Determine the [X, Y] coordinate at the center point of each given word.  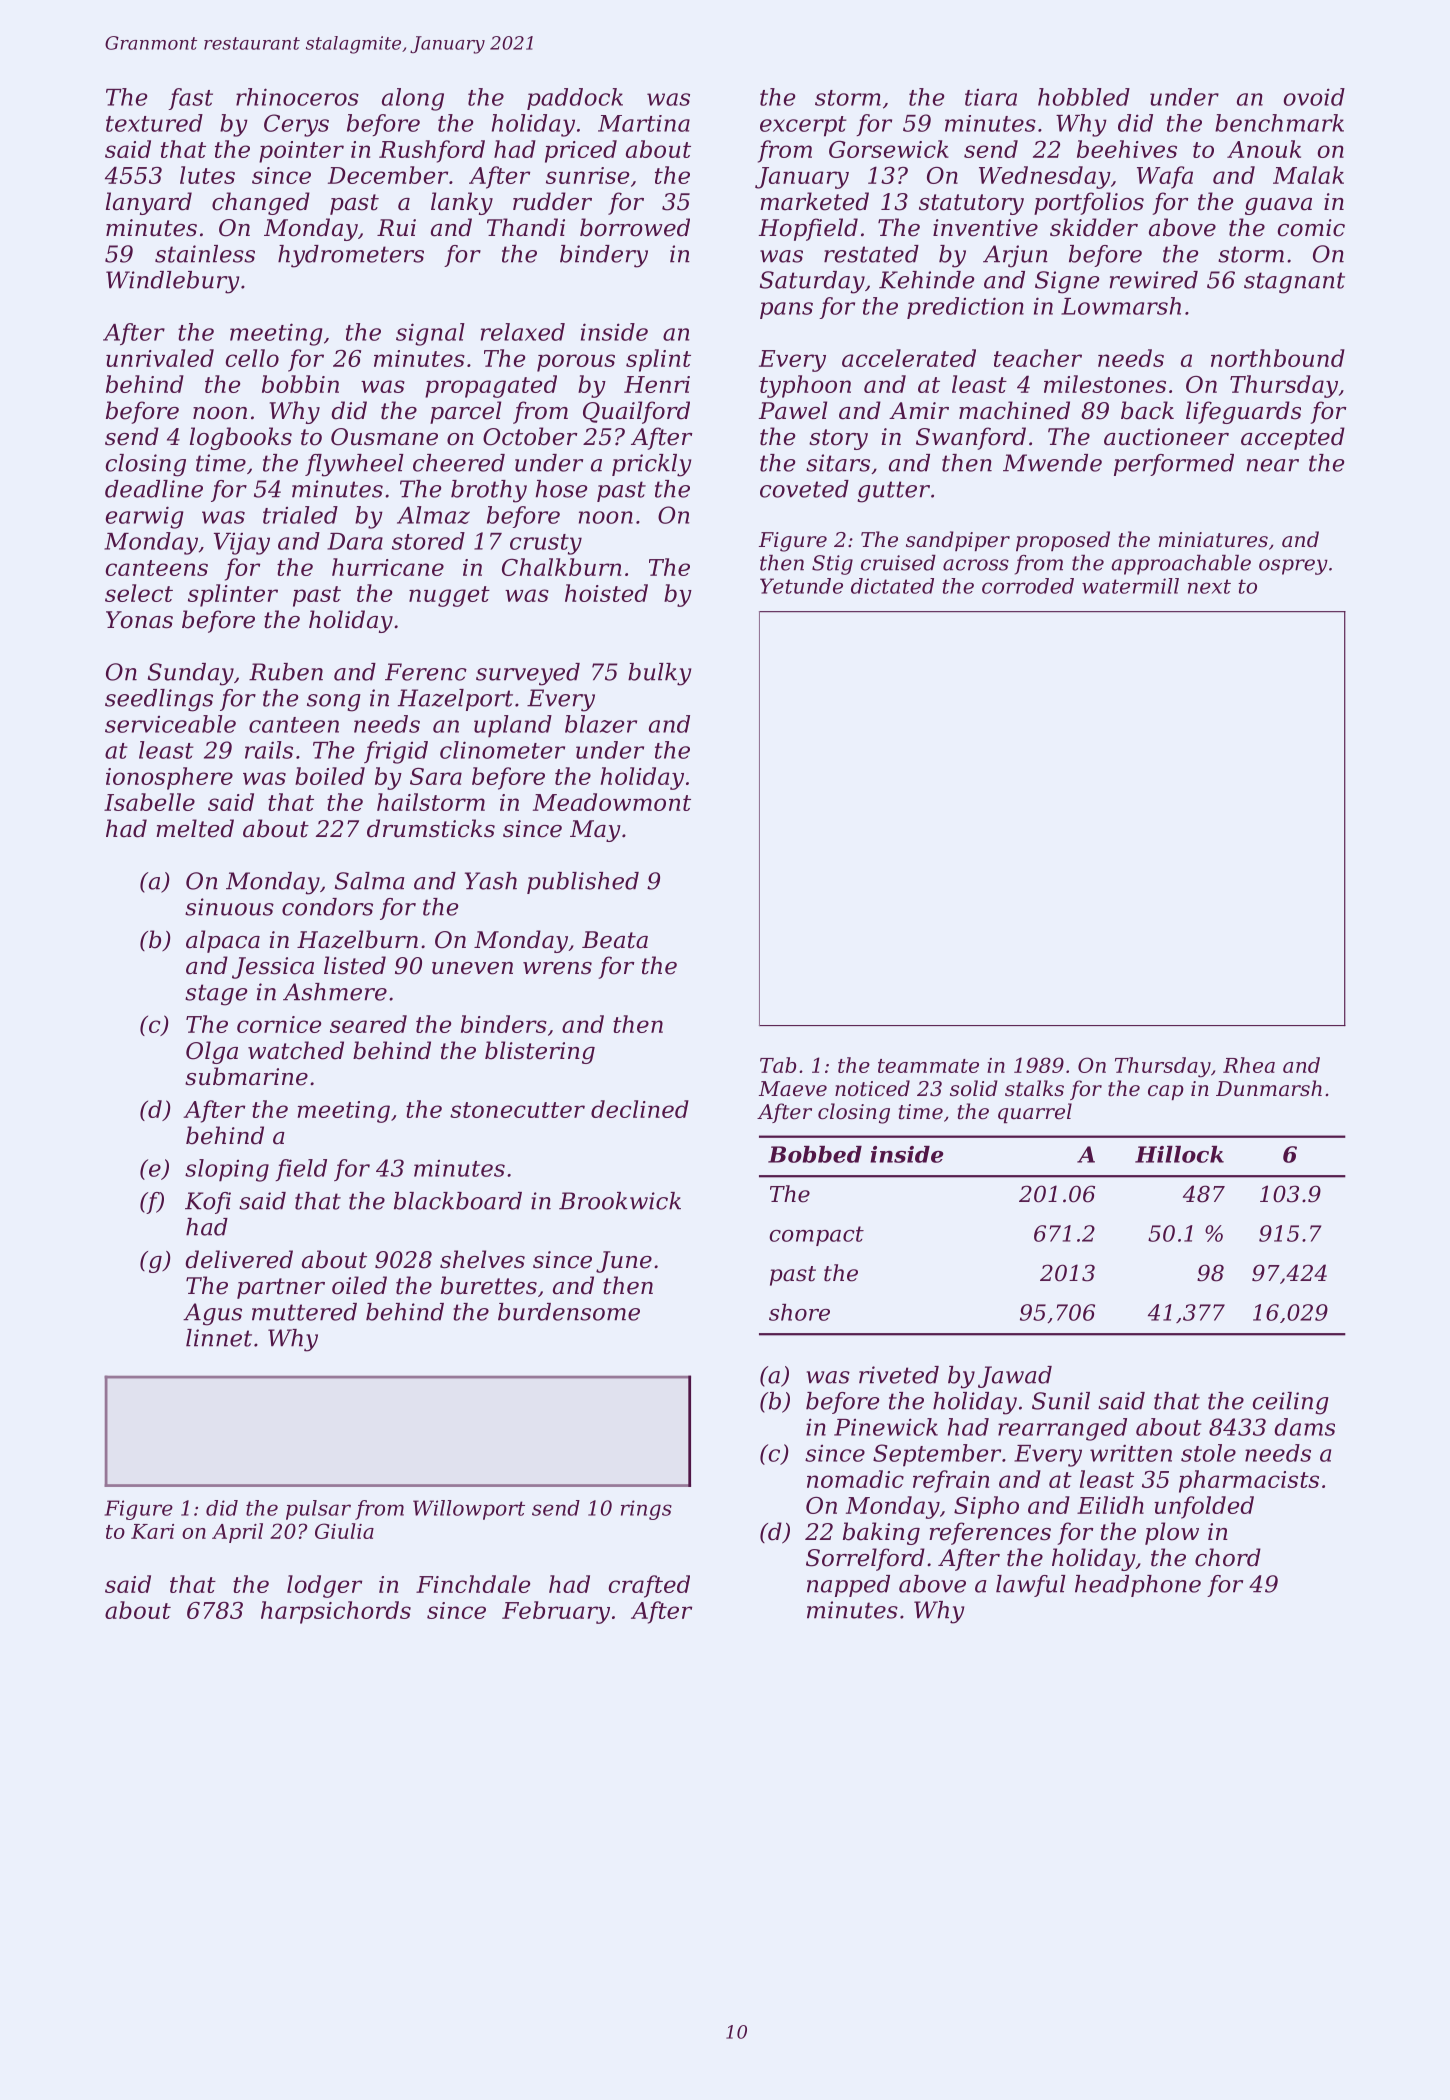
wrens [557, 968]
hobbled [1084, 97]
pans [786, 310]
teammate [928, 1066]
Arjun [1015, 256]
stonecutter [517, 1110]
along [413, 99]
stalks [1034, 1088]
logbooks [241, 438]
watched [296, 1050]
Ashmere [335, 992]
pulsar [318, 1510]
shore [799, 1312]
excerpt [803, 126]
